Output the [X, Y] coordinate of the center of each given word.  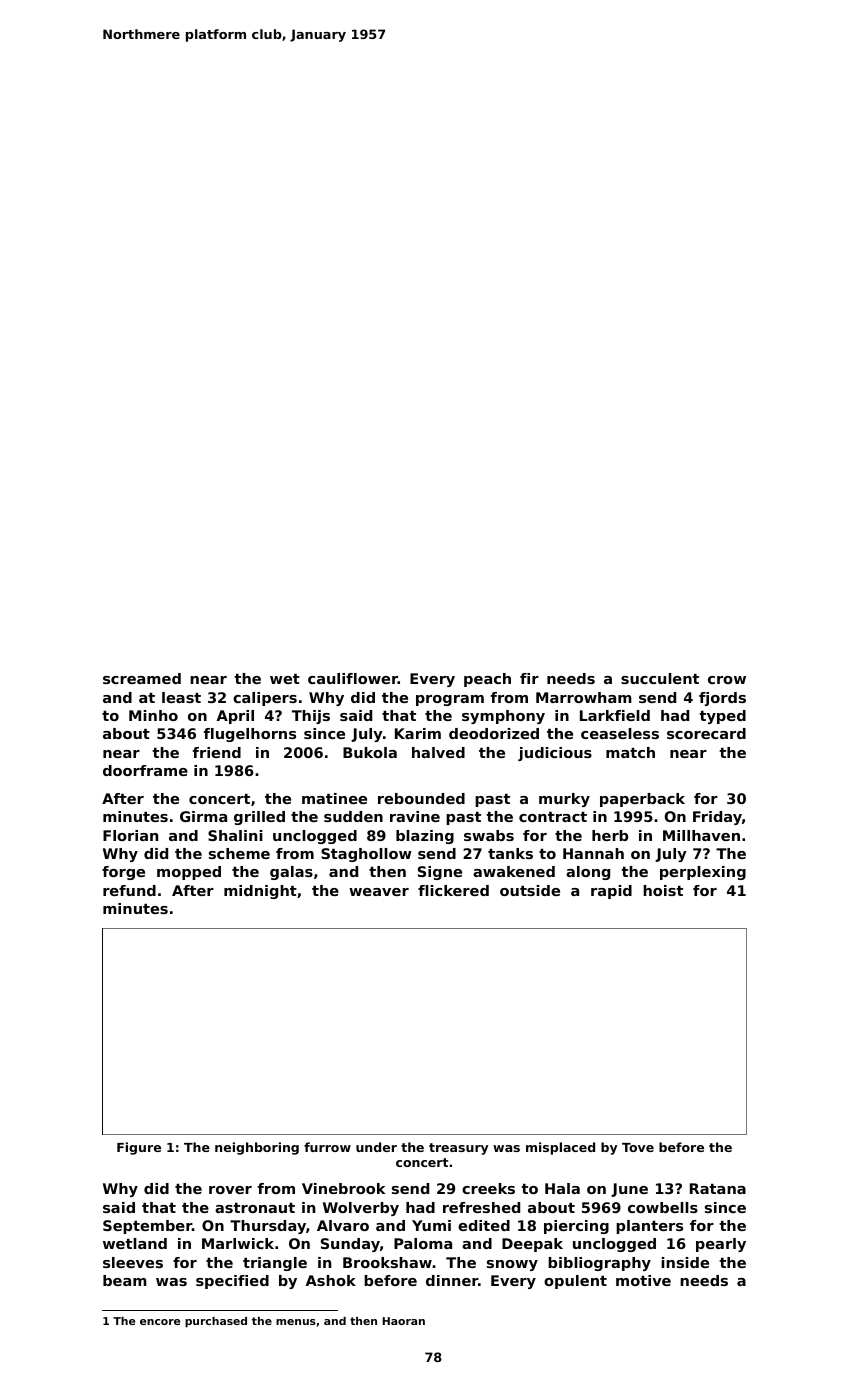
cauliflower [353, 678]
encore [160, 1322]
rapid [611, 892]
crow [727, 680]
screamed [142, 678]
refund [129, 890]
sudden [353, 816]
